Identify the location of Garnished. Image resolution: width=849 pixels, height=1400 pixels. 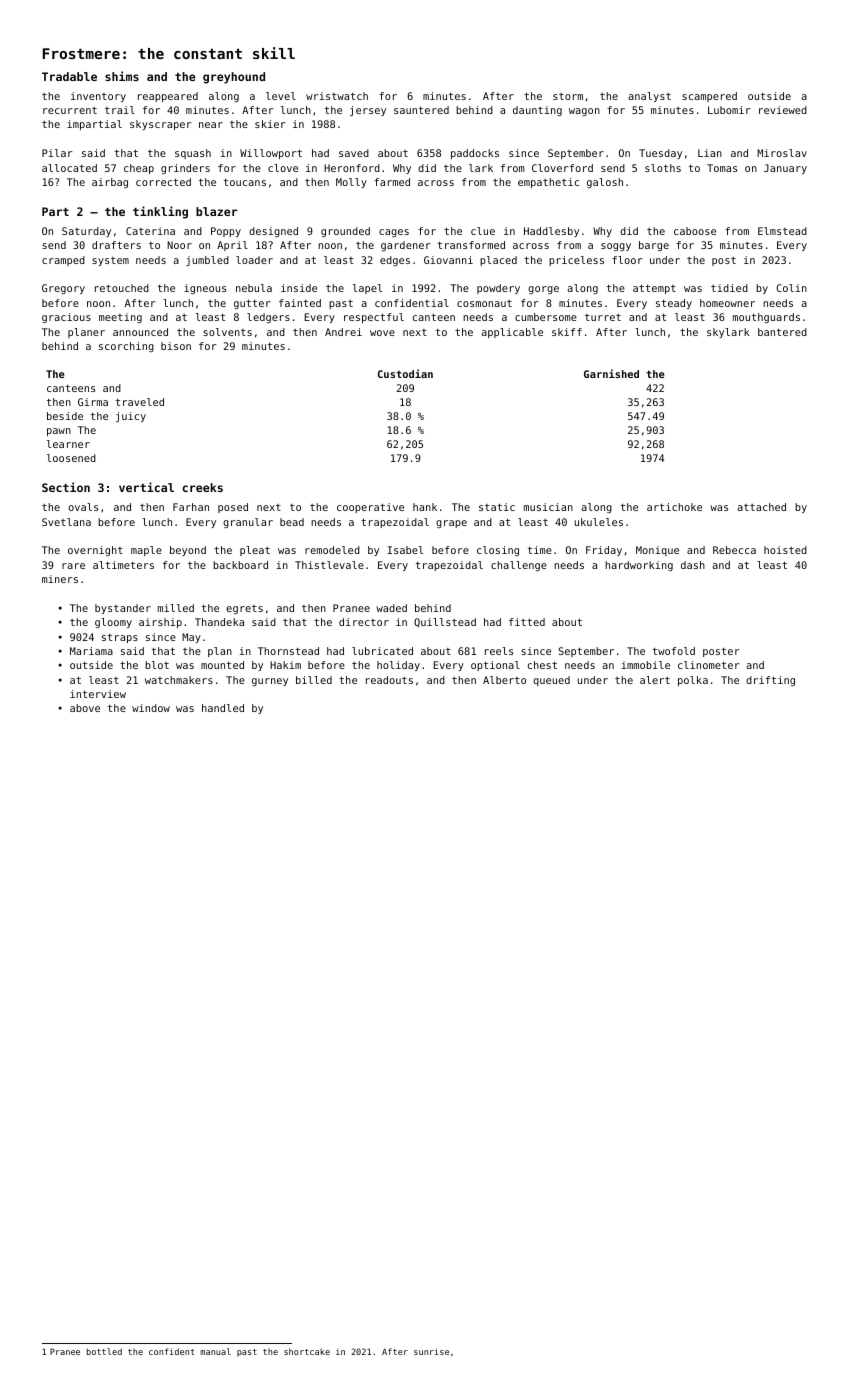
(611, 373).
